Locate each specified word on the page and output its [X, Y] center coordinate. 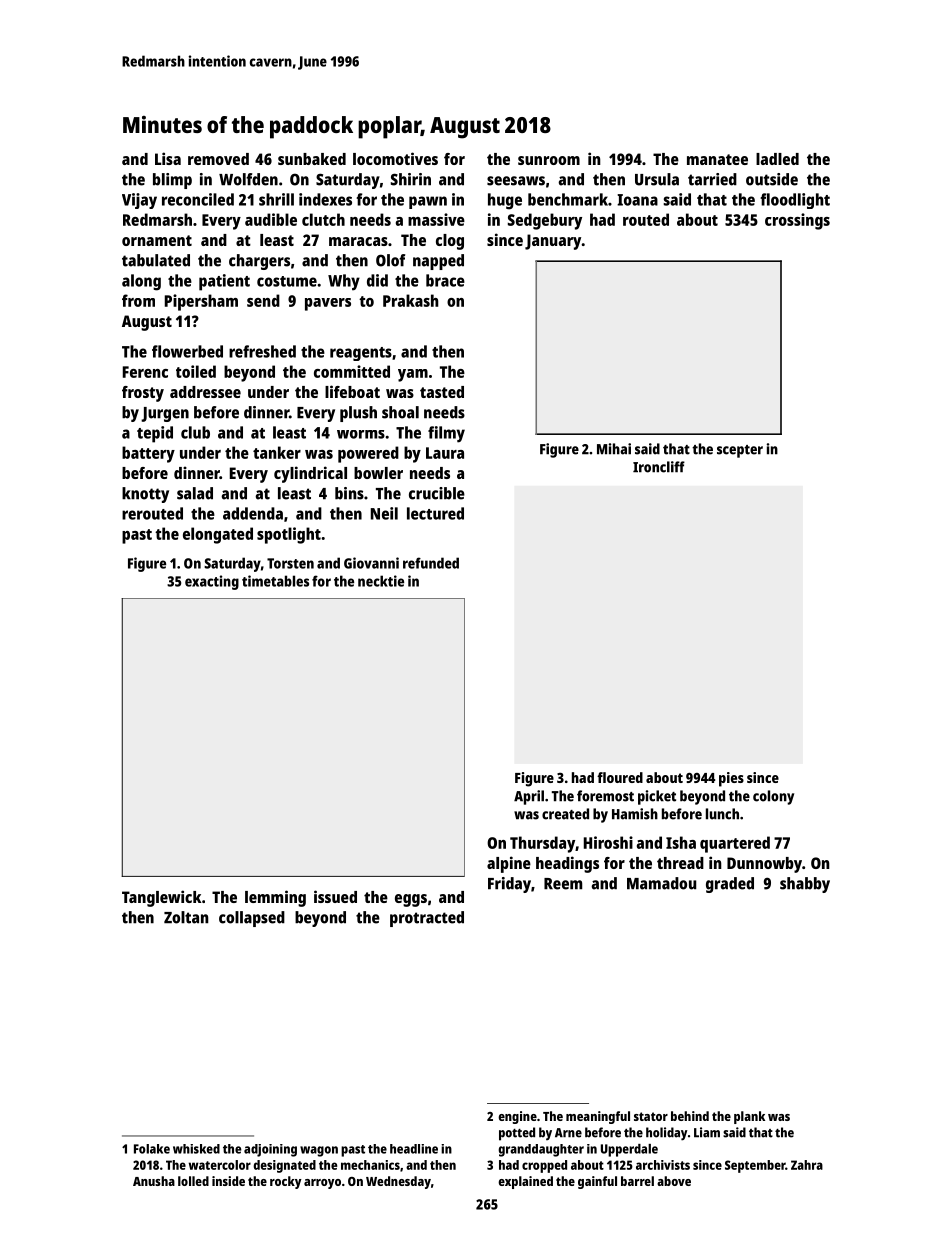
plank [749, 1117]
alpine [509, 864]
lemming [275, 898]
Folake [152, 1149]
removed [218, 159]
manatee [717, 159]
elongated [218, 535]
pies [731, 779]
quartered [735, 844]
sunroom [549, 160]
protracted [427, 919]
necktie [381, 581]
